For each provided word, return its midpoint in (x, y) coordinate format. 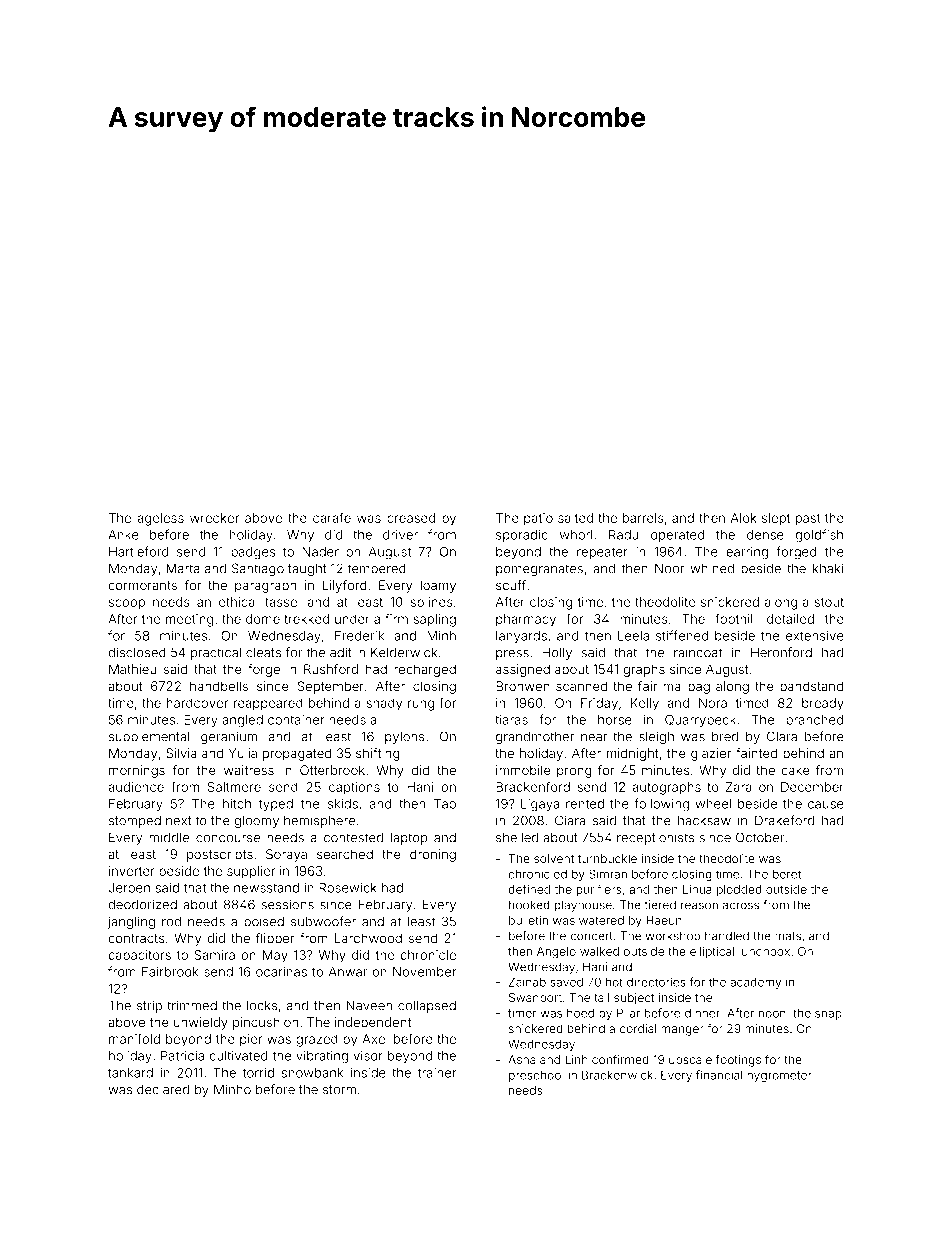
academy (755, 983)
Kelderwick (404, 652)
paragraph (265, 586)
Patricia (182, 1056)
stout (829, 602)
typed (276, 805)
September (331, 687)
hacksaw (704, 820)
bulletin (528, 920)
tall (601, 997)
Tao (445, 804)
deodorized (142, 904)
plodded (739, 890)
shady (384, 704)
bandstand (811, 686)
